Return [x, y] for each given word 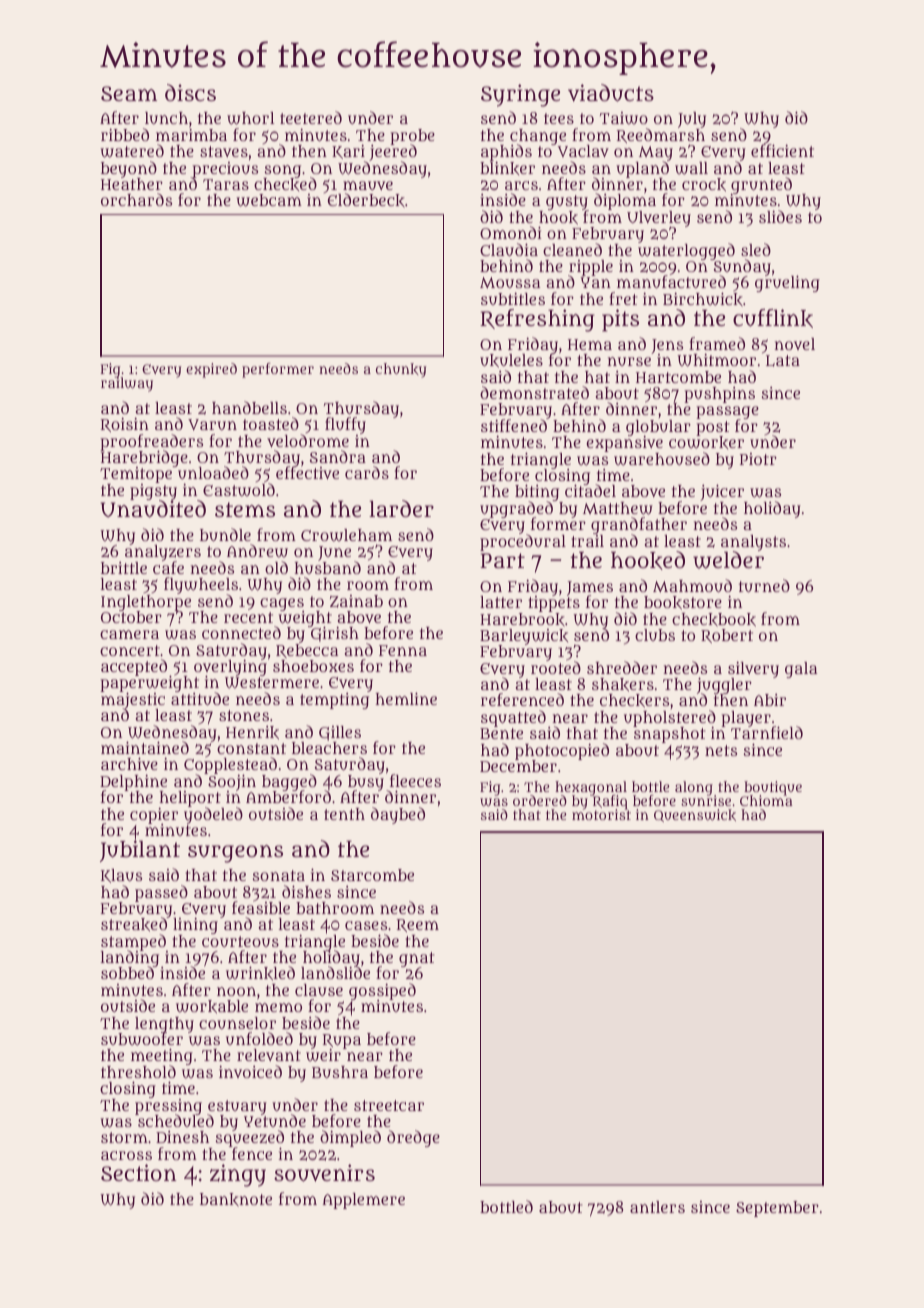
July [692, 120]
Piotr [758, 459]
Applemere [363, 1201]
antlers [657, 1207]
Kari [348, 151]
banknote [236, 1200]
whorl [251, 118]
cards [367, 472]
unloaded [213, 473]
